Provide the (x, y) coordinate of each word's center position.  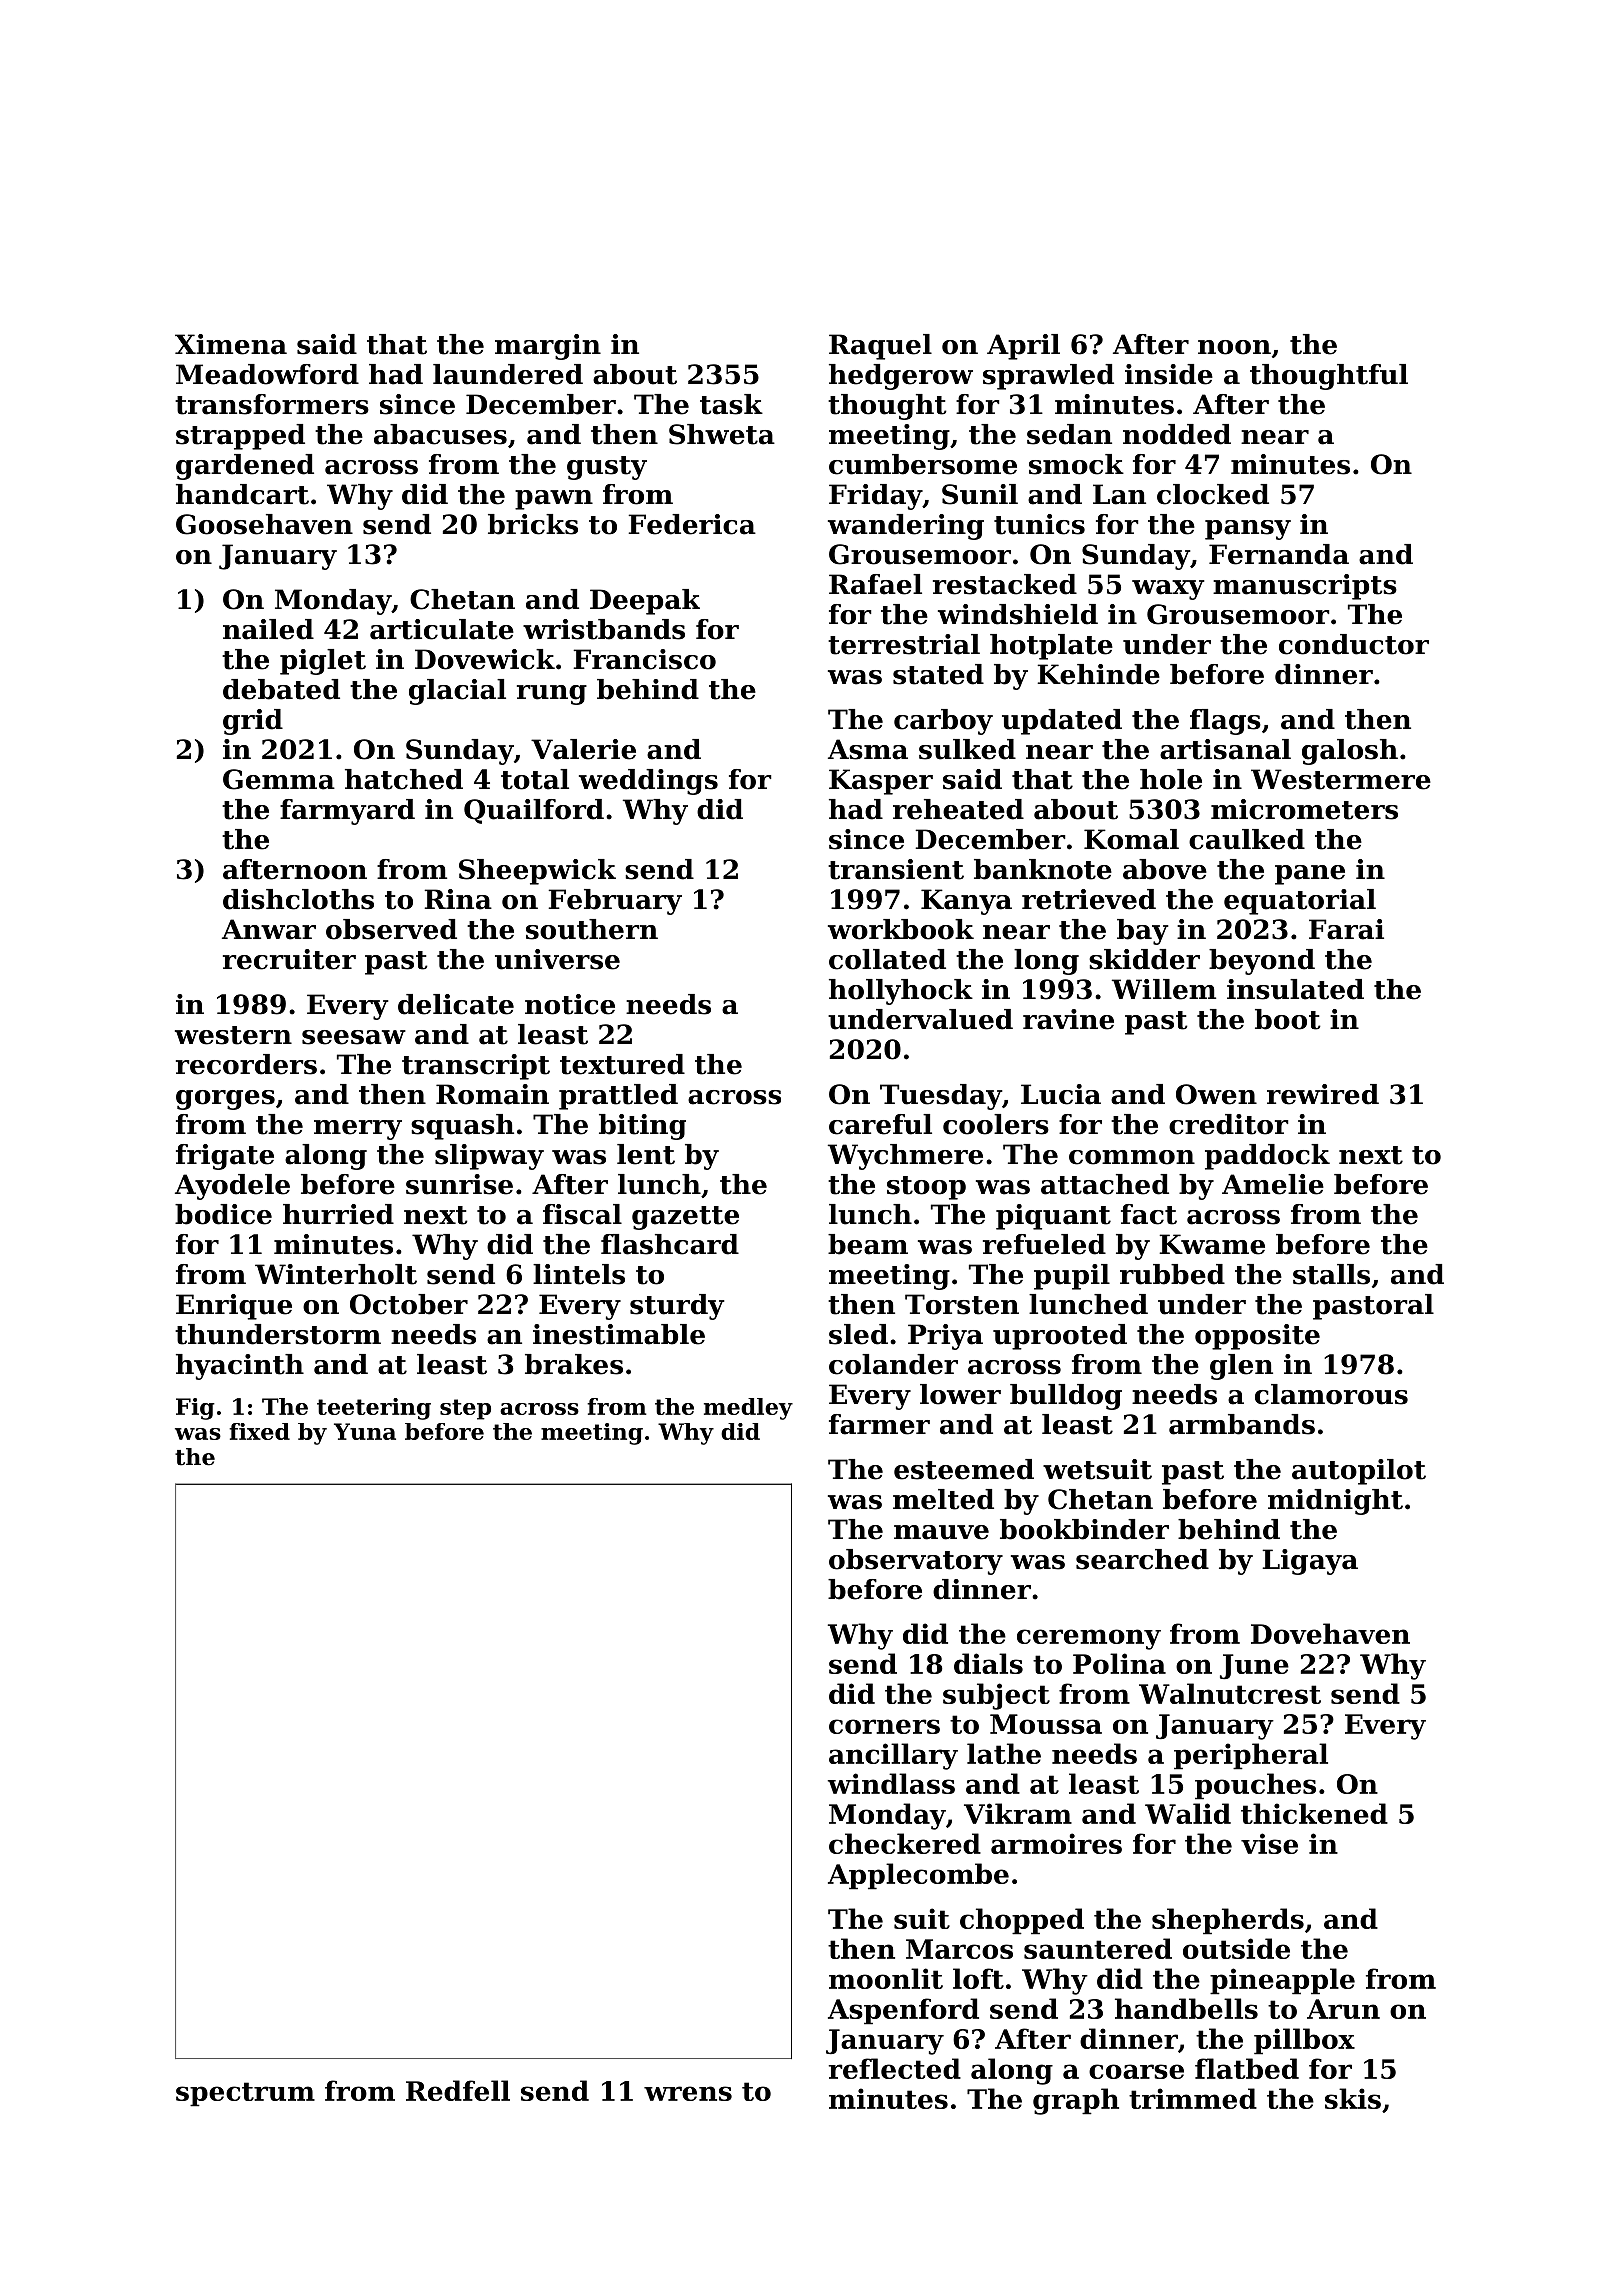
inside (1169, 374)
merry (358, 1130)
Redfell (458, 2090)
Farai (1346, 929)
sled (858, 1334)
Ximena (231, 344)
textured (622, 1064)
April (1023, 347)
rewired (1323, 1094)
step (465, 1409)
